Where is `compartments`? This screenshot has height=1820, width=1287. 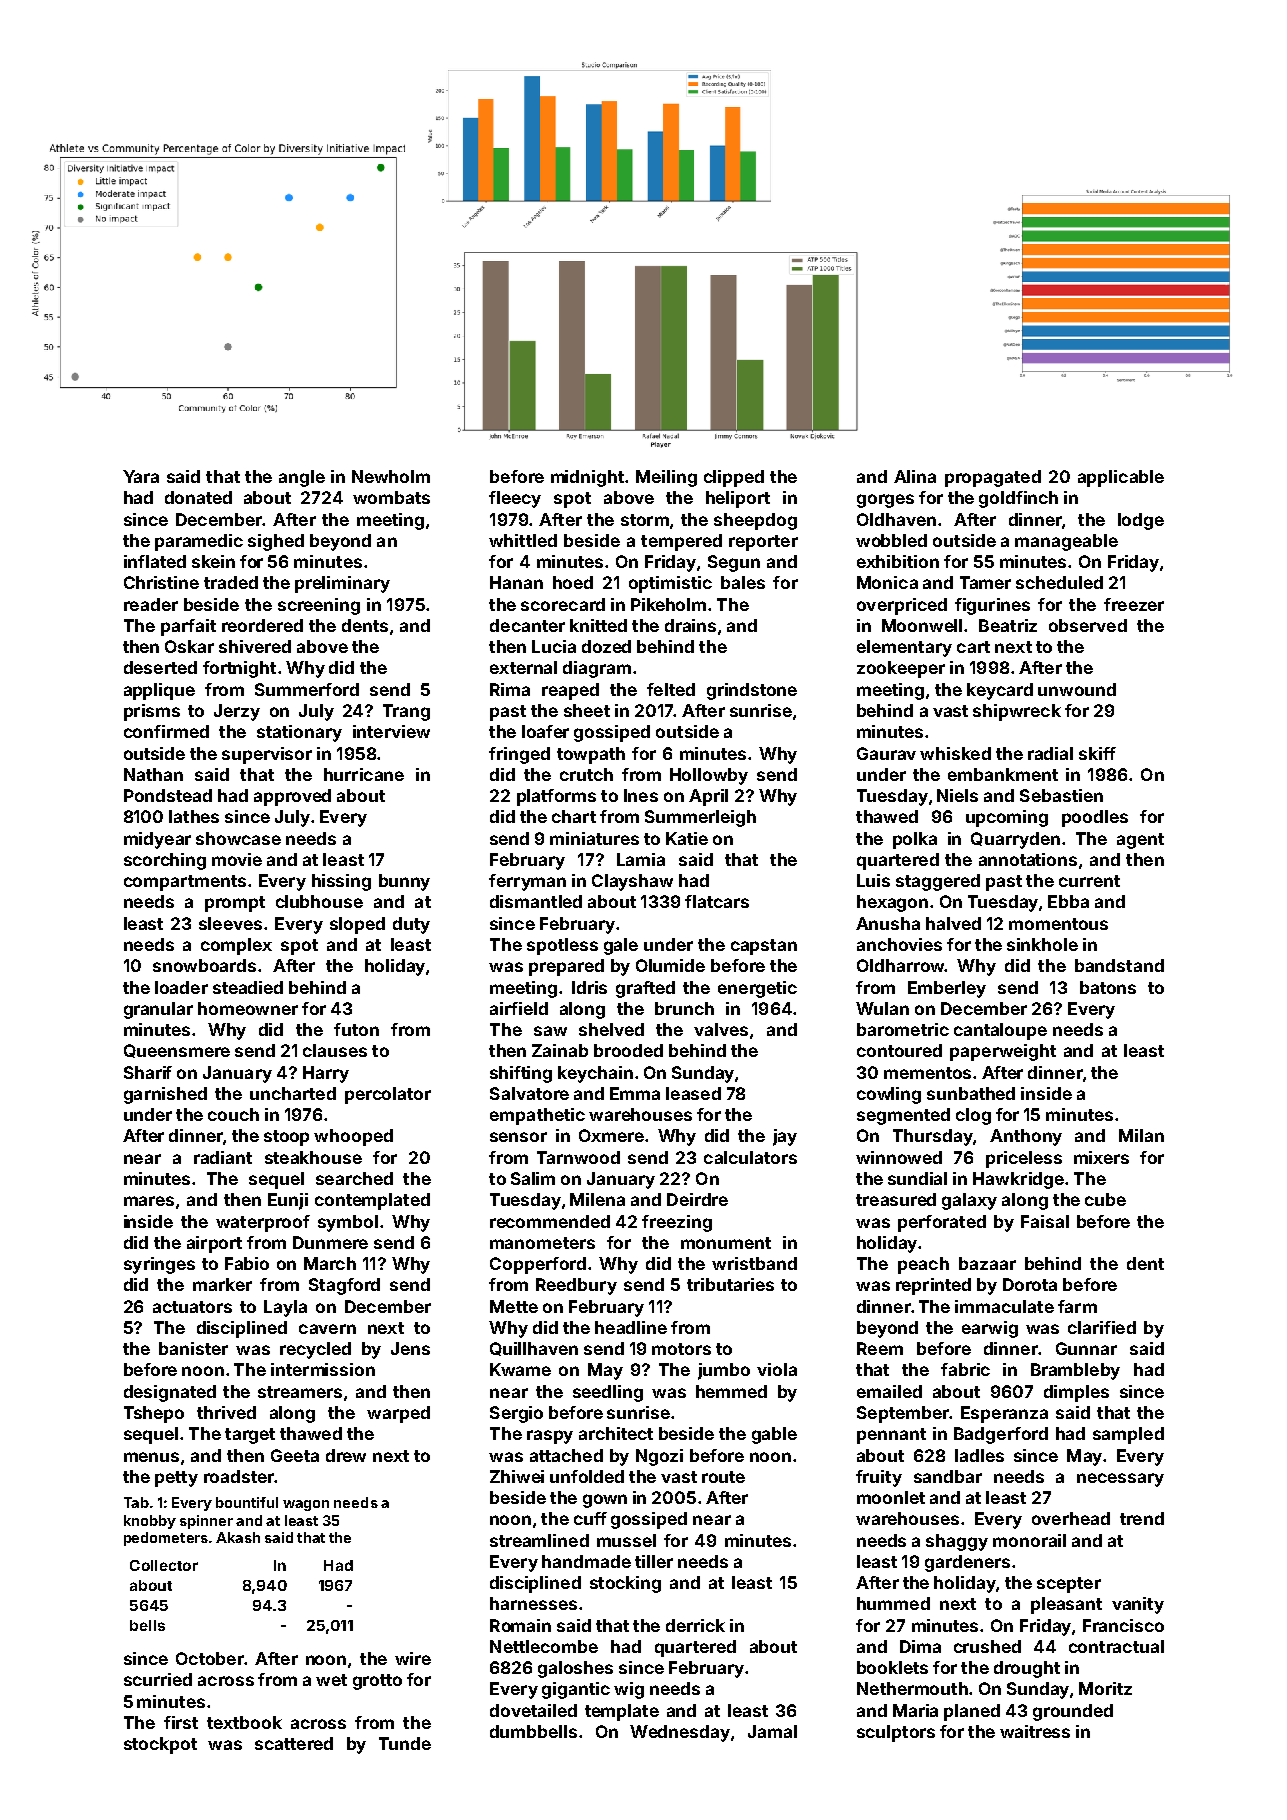
compartments is located at coordinates (185, 883).
